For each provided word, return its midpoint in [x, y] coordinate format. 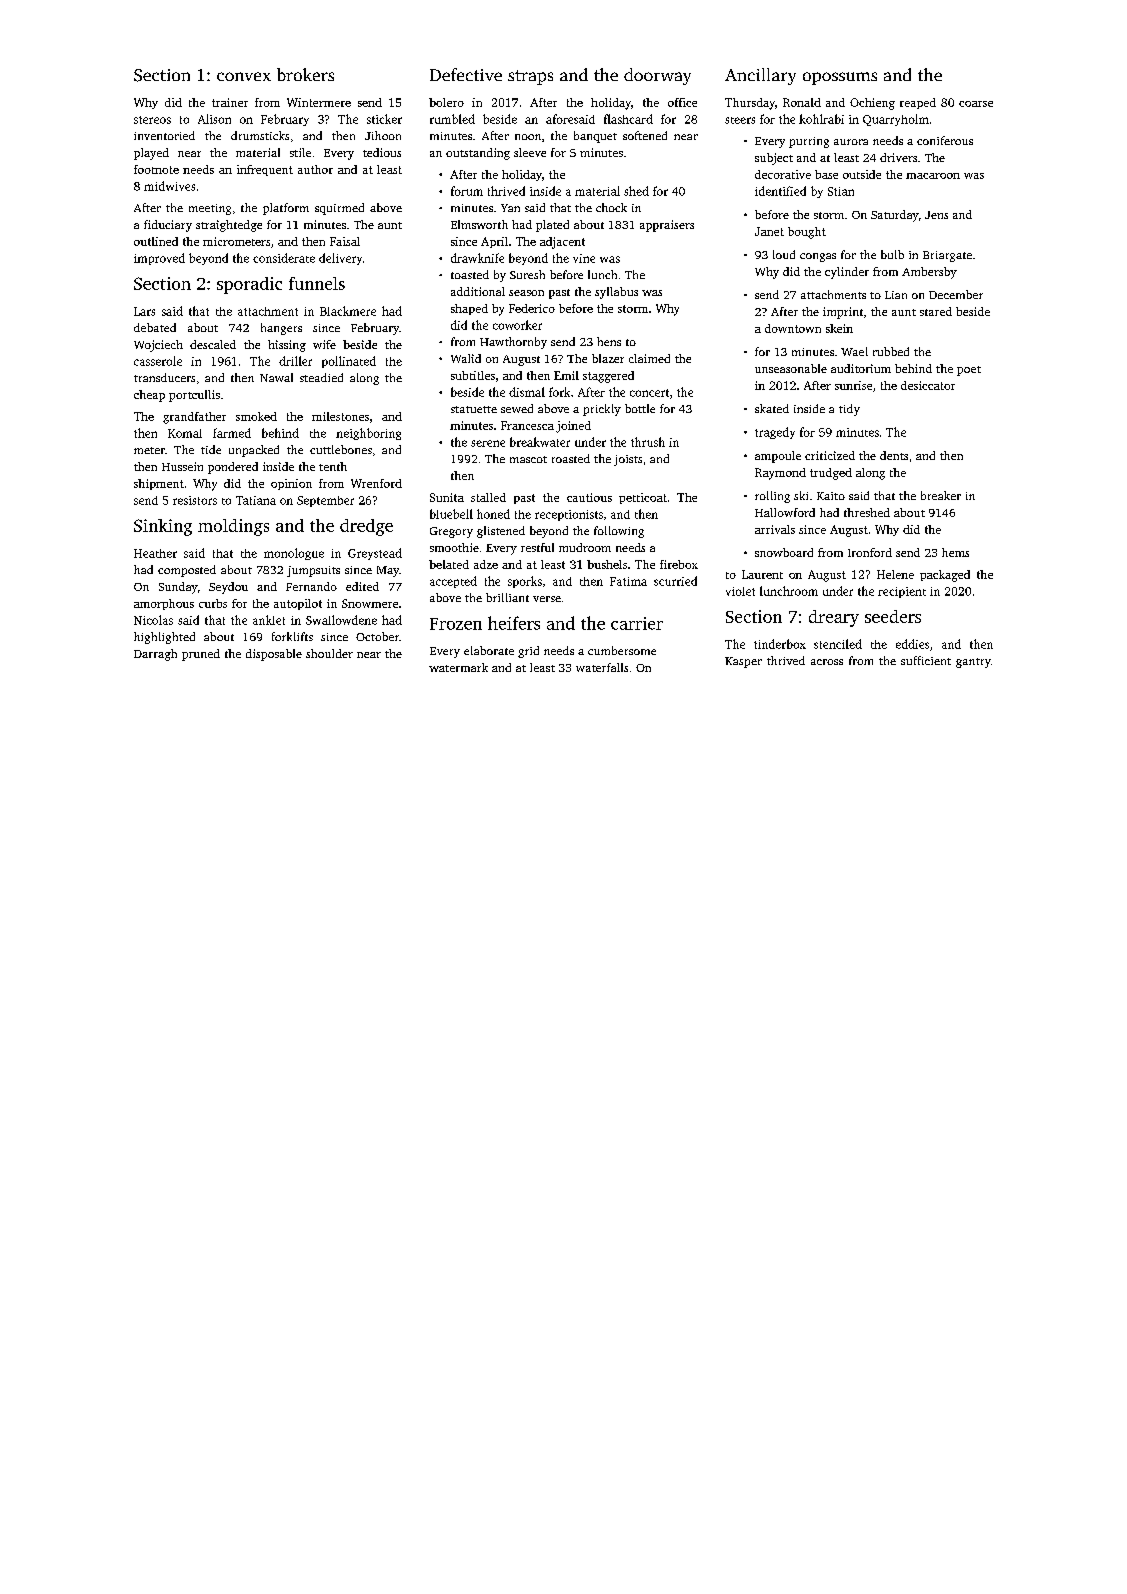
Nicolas [153, 620]
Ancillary [760, 76]
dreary [834, 618]
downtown [793, 328]
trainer [230, 102]
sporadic [249, 285]
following [619, 532]
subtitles [473, 375]
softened [645, 135]
